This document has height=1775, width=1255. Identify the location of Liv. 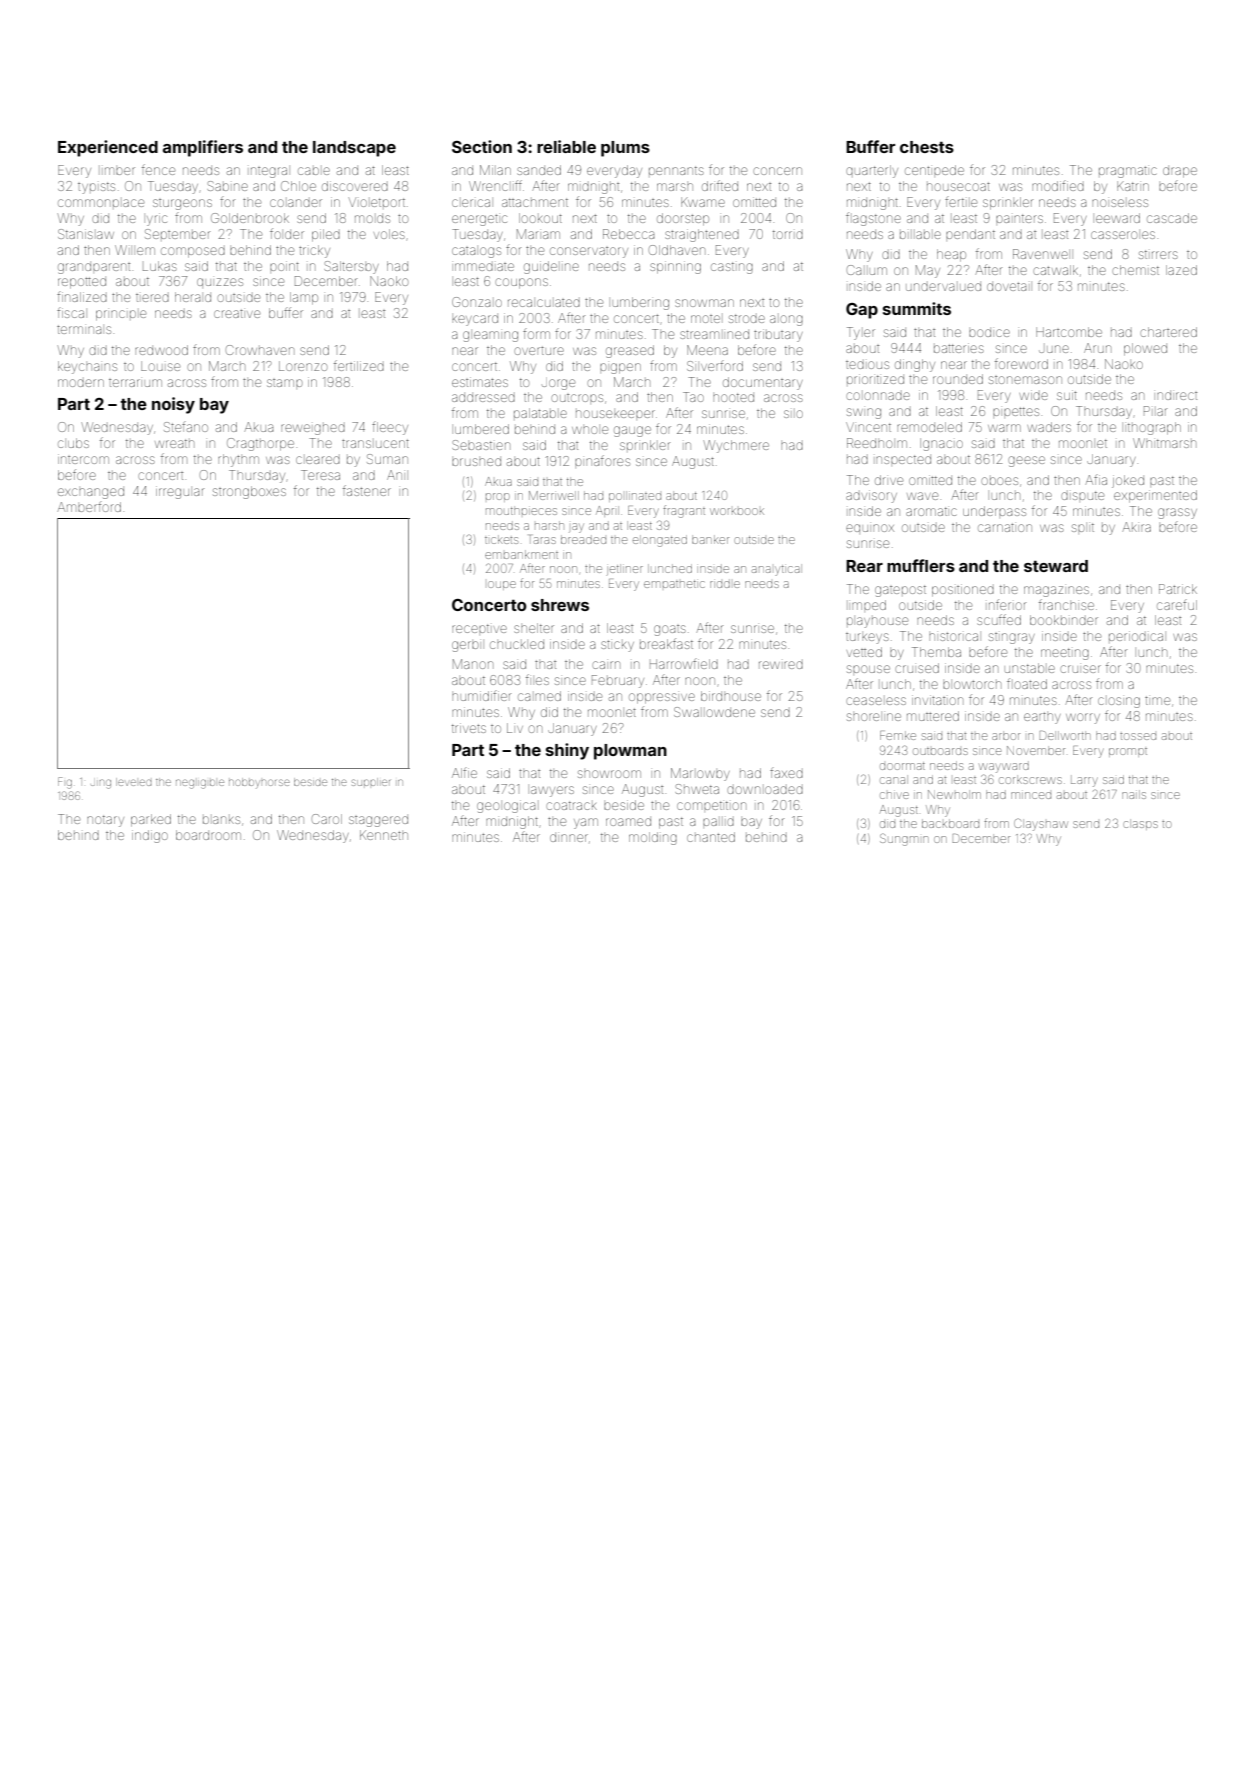
(515, 728).
